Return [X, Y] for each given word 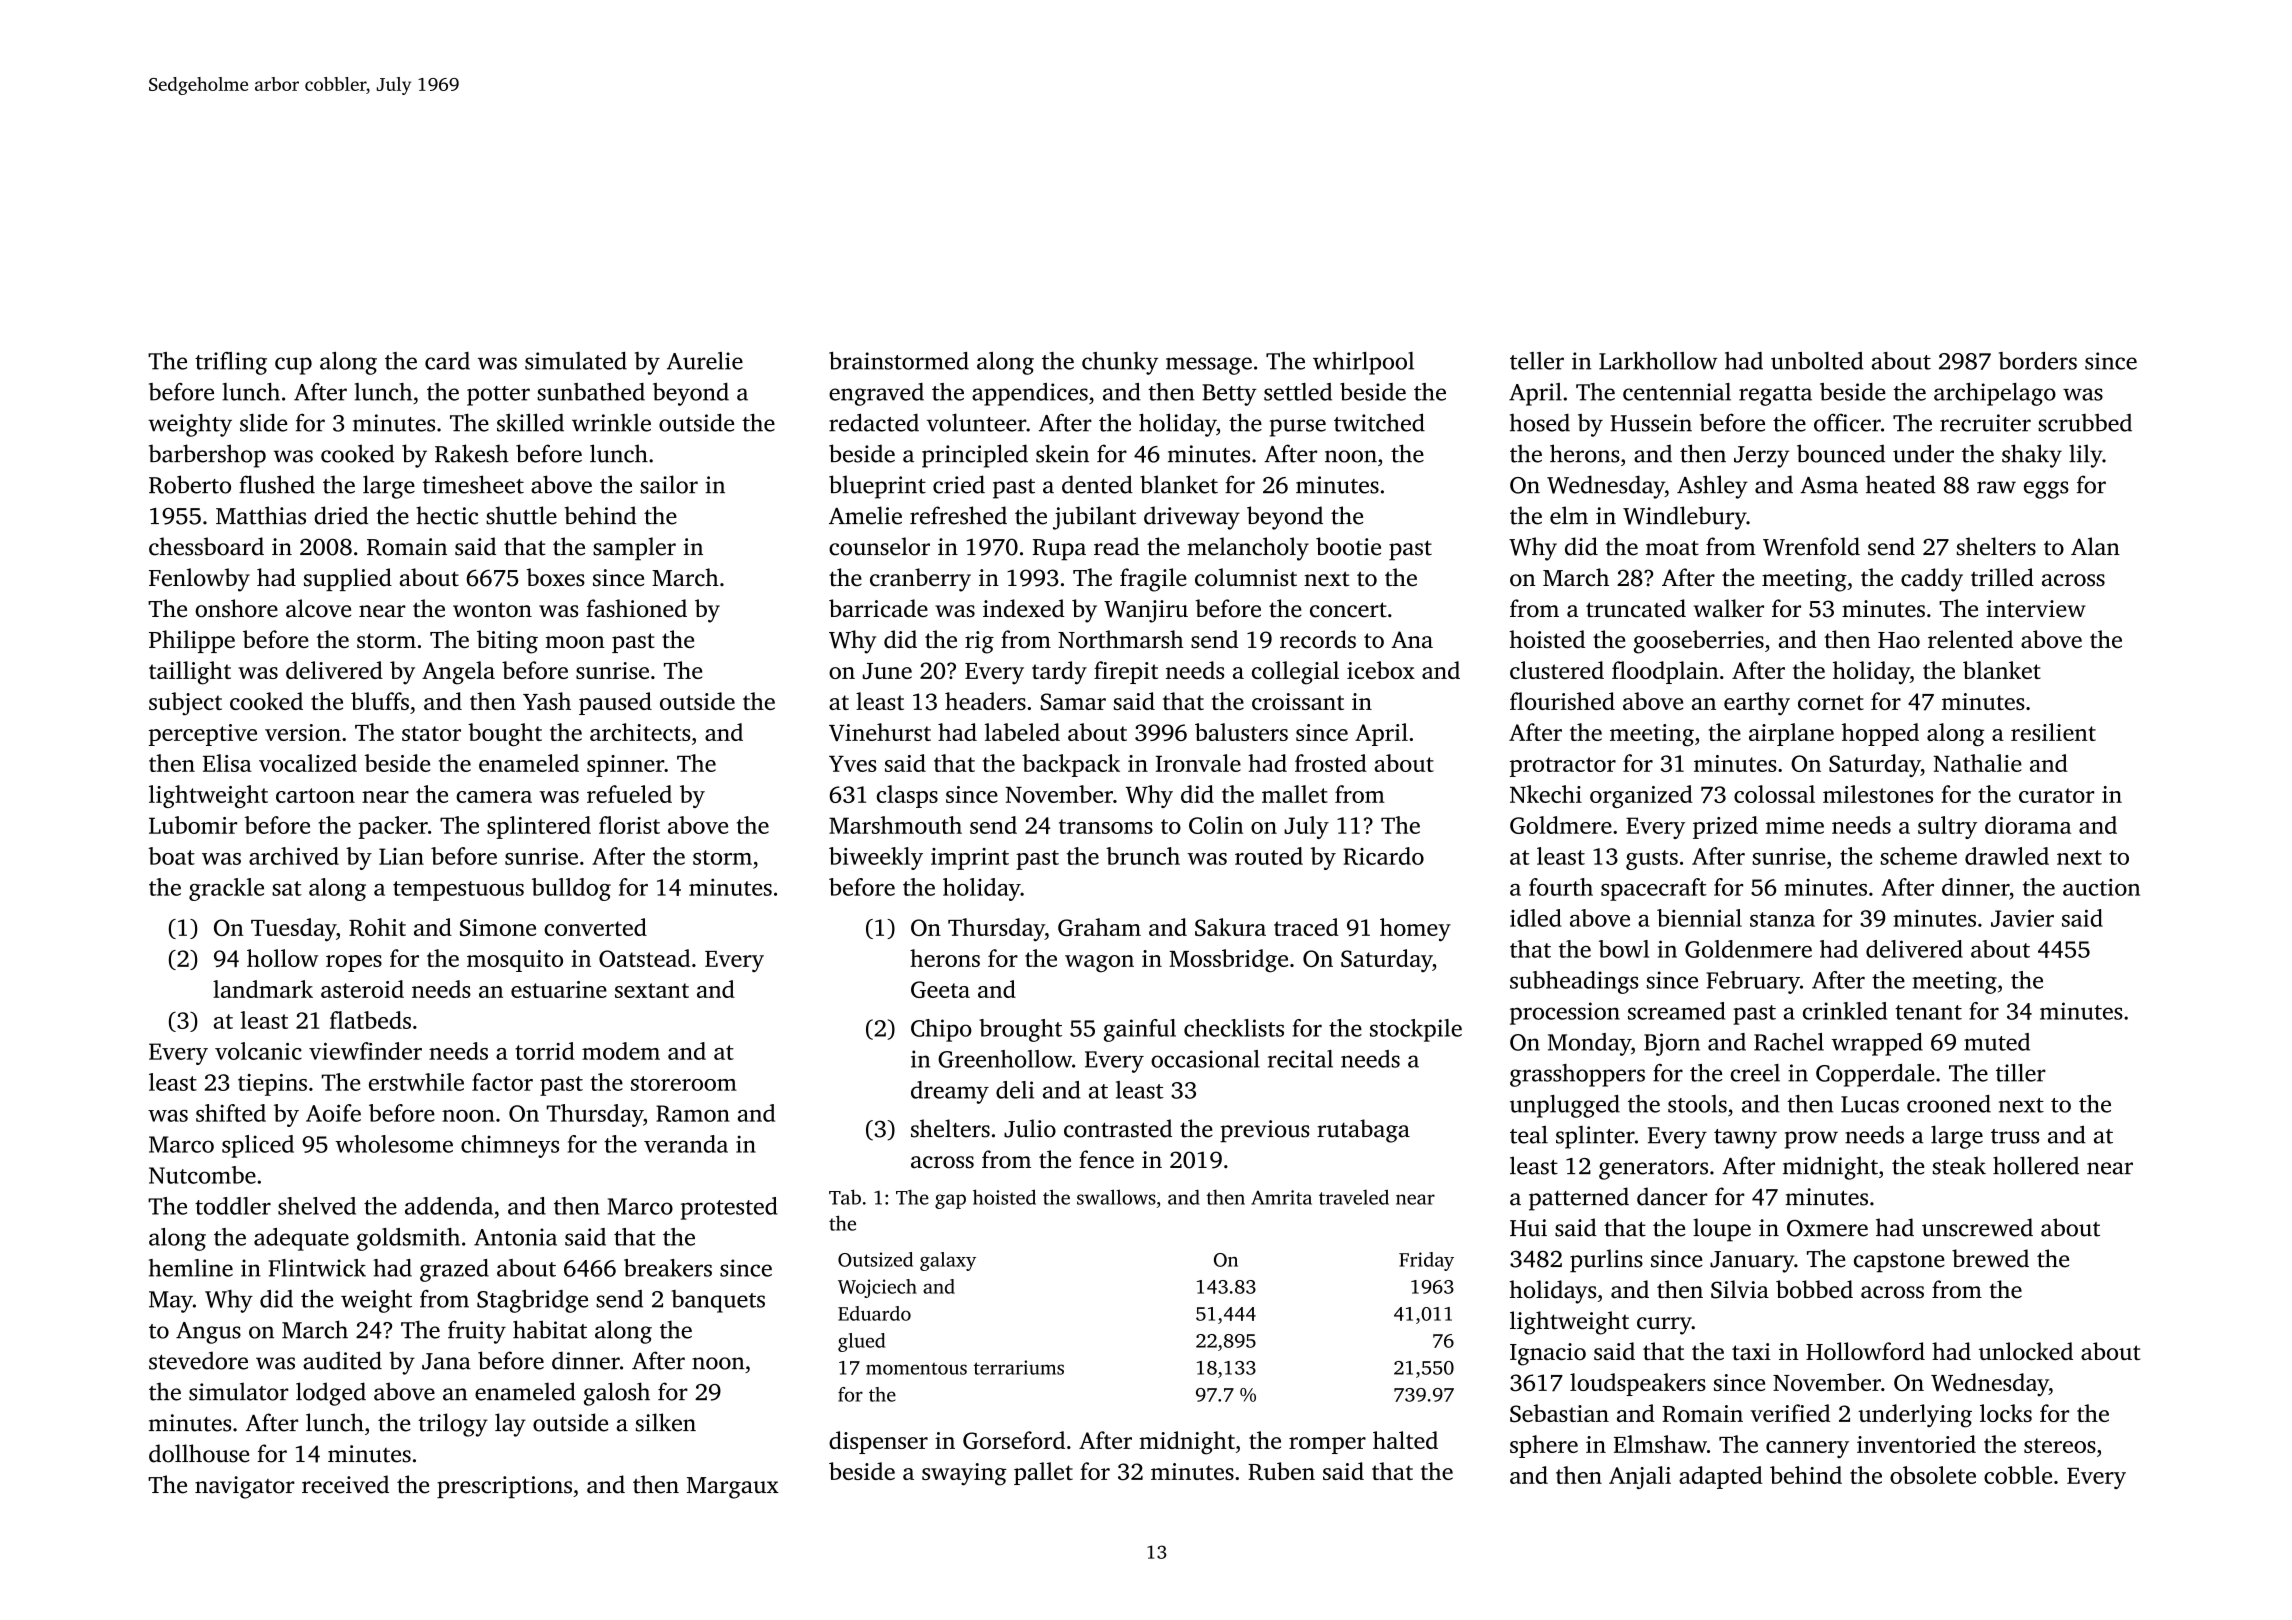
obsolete [1933, 1475]
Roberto [190, 484]
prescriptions [504, 1487]
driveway [1192, 518]
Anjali [1640, 1477]
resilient [2053, 732]
